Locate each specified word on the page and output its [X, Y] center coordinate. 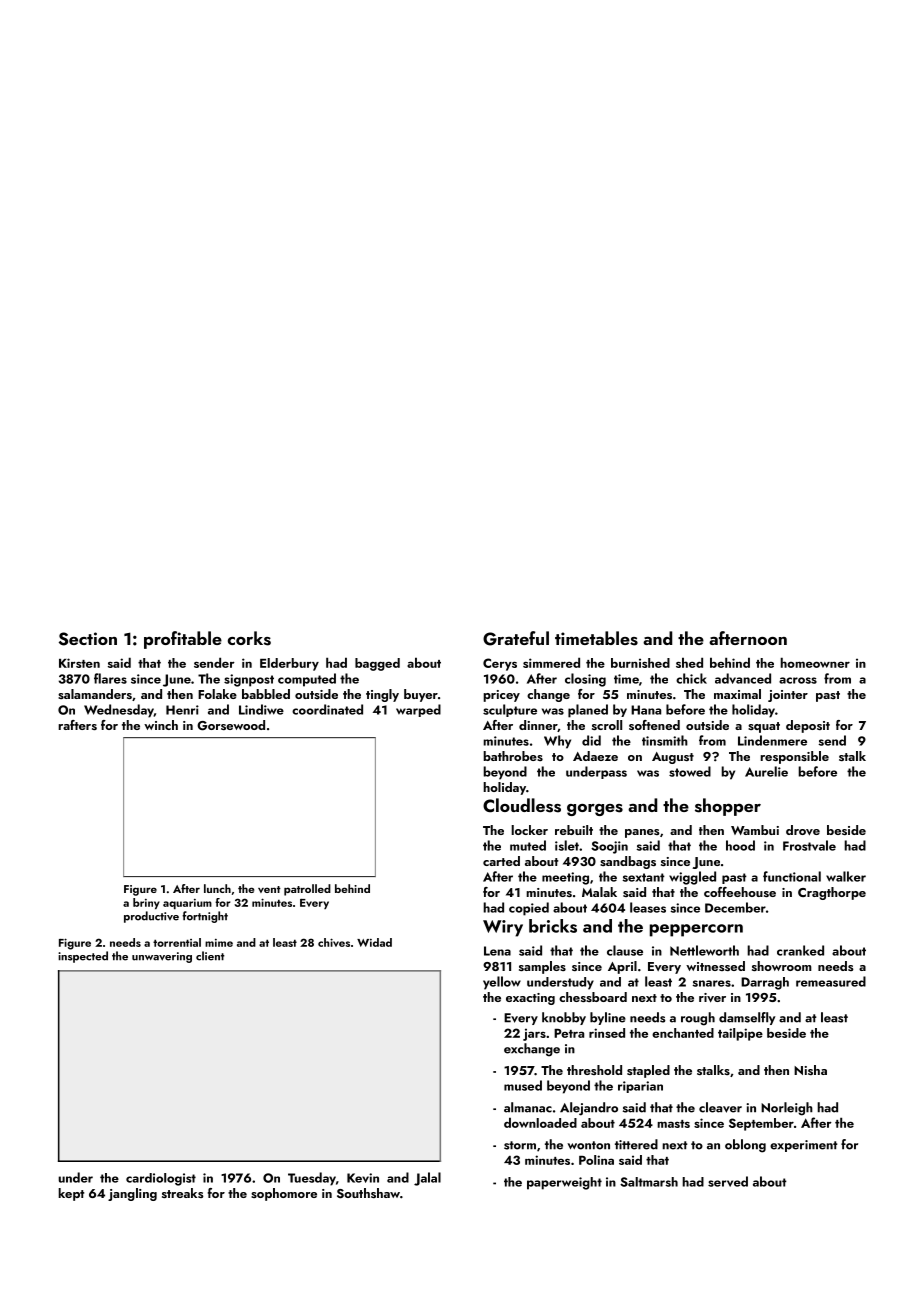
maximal [737, 694]
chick [691, 678]
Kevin [363, 1178]
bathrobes [513, 756]
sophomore [284, 1194]
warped [418, 710]
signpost [249, 680]
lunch [217, 888]
